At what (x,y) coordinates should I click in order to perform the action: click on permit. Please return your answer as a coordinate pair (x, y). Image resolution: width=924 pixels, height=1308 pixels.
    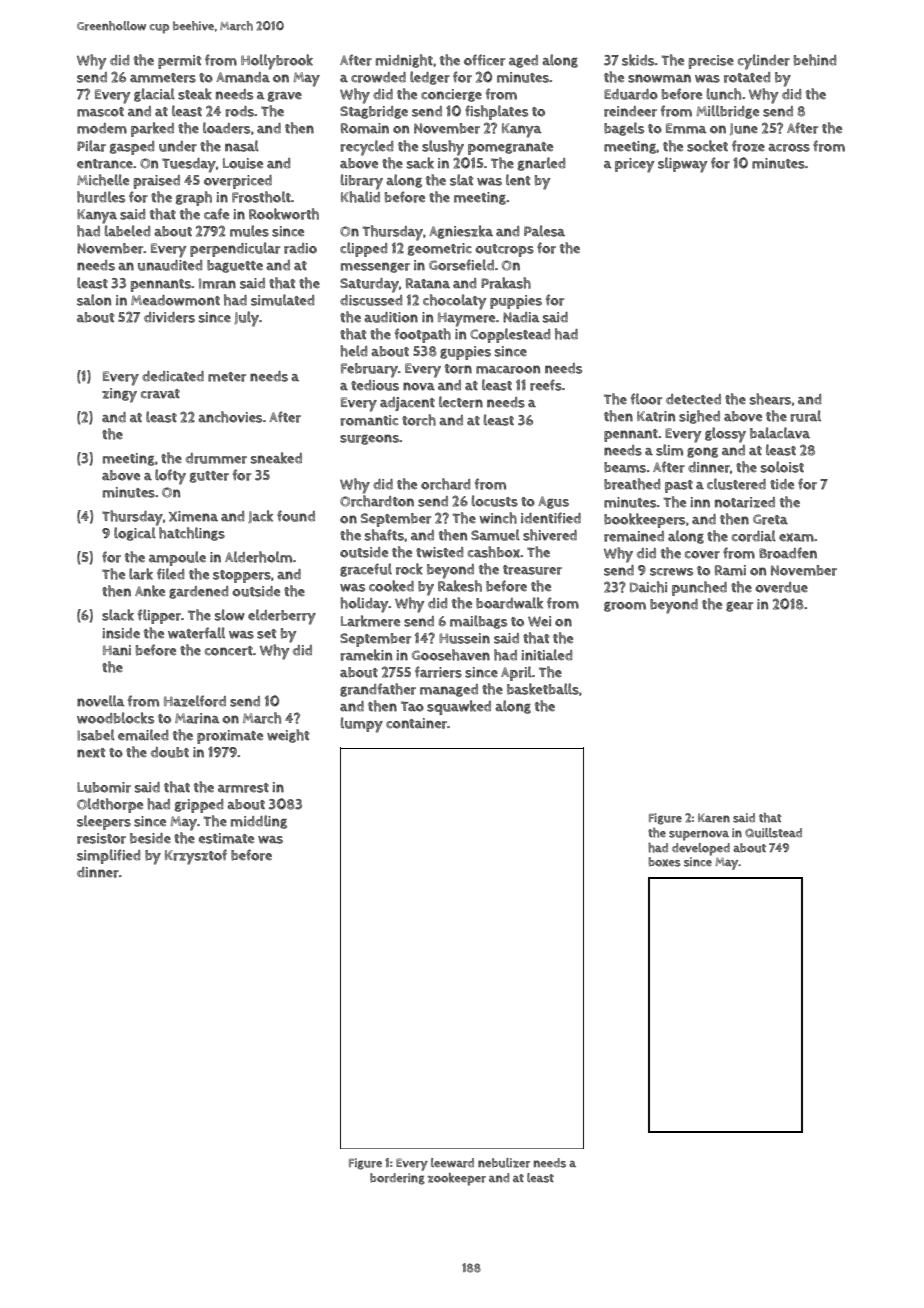
    Looking at the image, I should click on (180, 62).
